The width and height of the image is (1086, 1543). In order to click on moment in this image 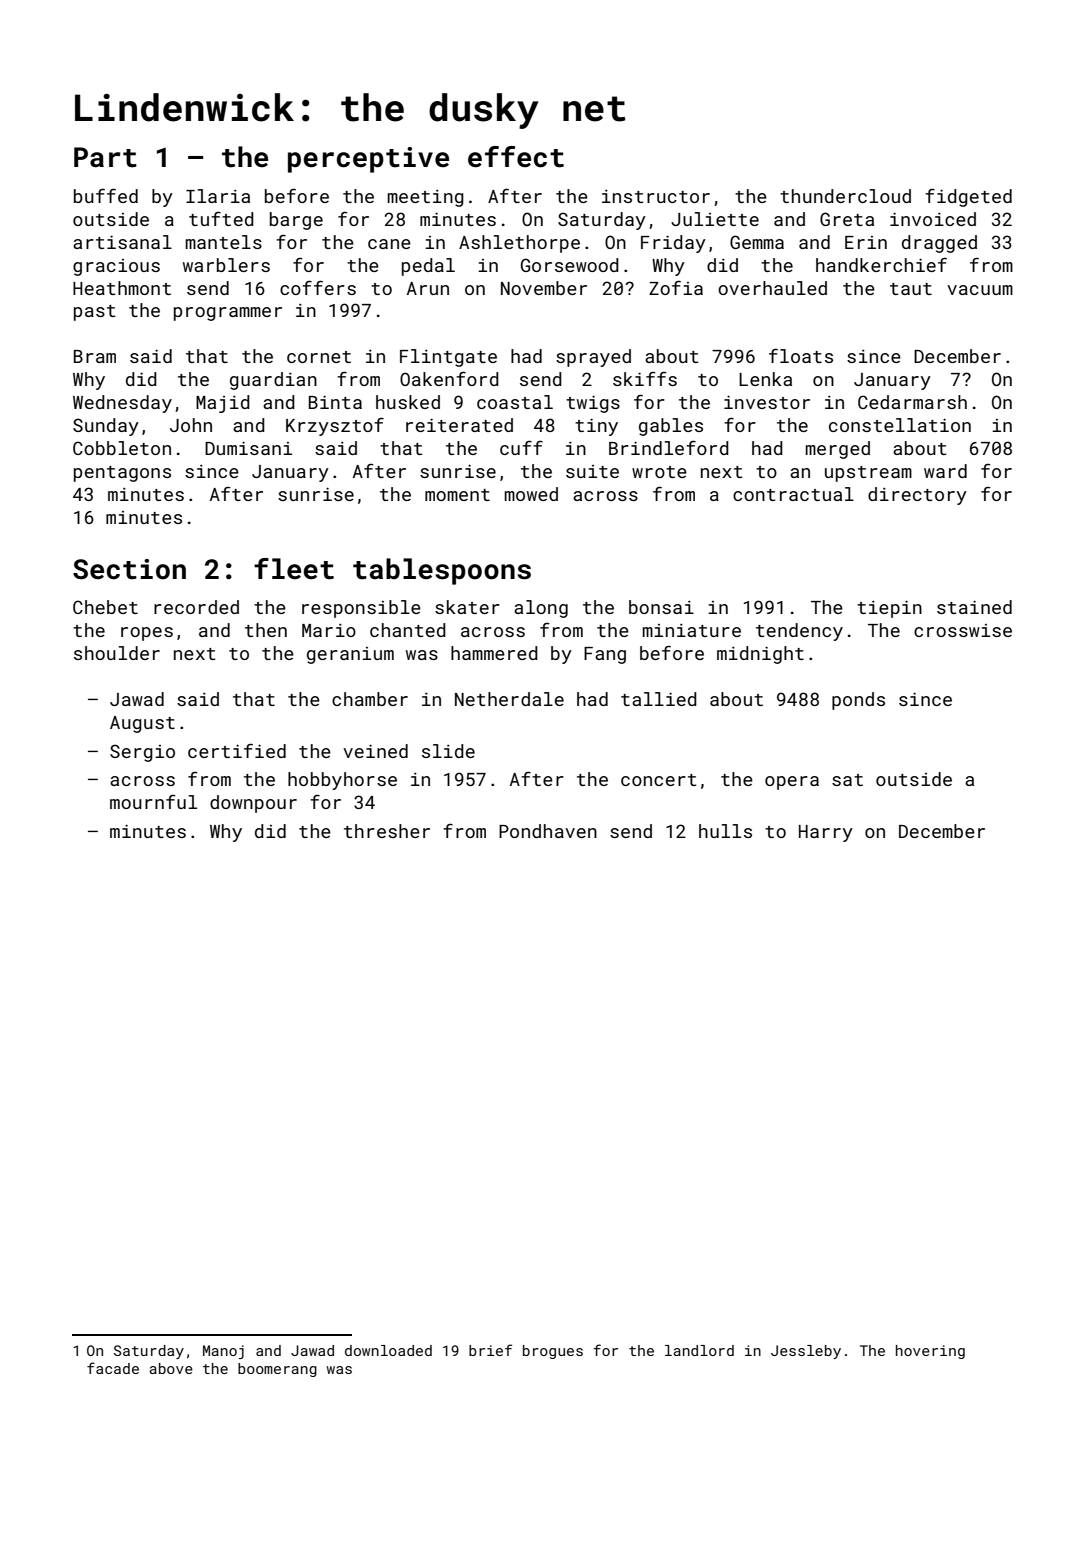, I will do `click(457, 495)`.
